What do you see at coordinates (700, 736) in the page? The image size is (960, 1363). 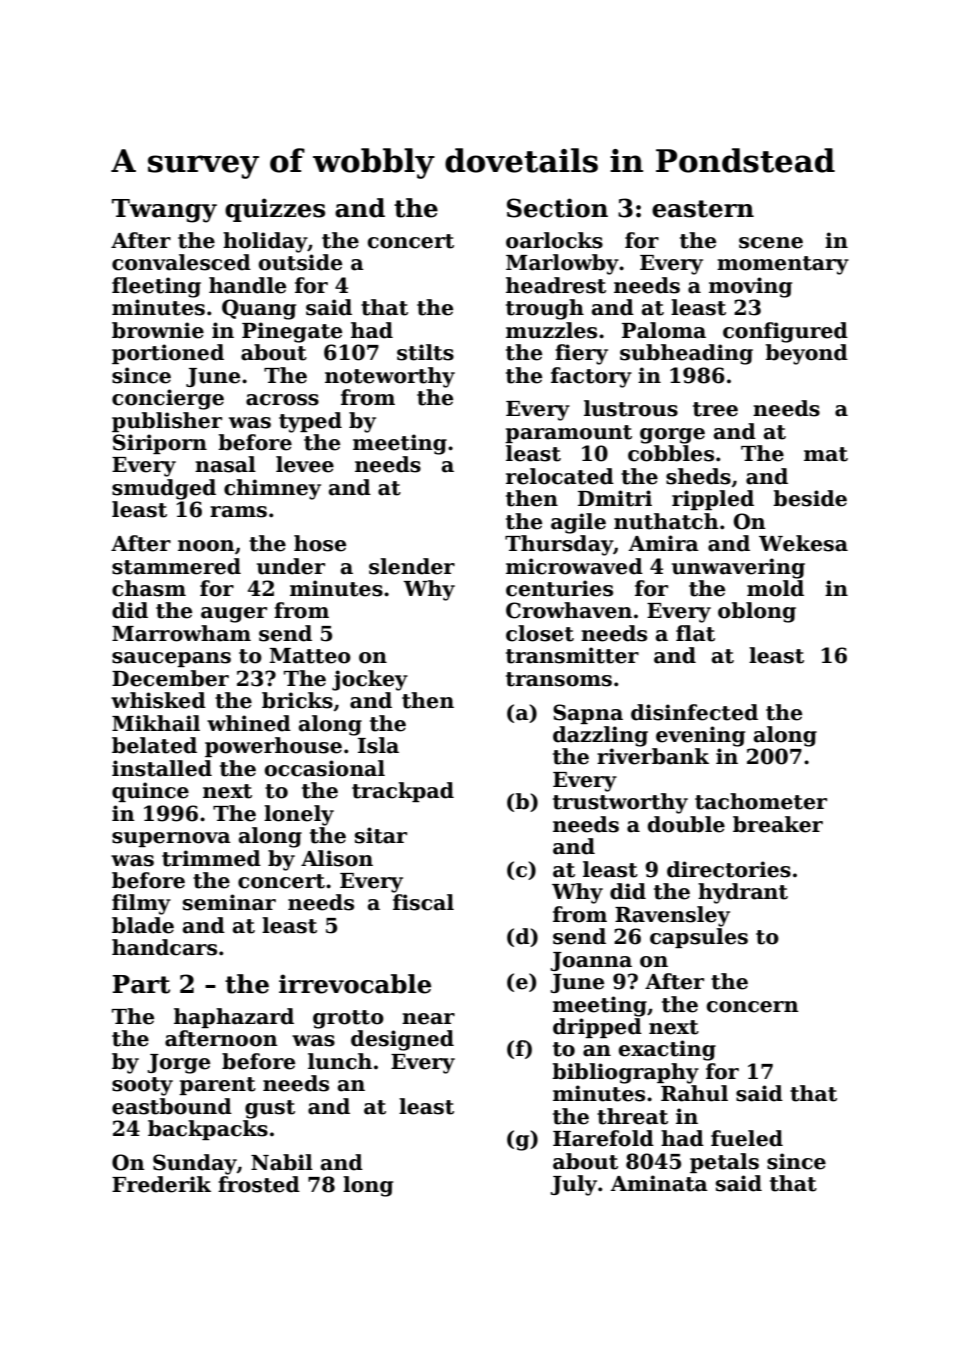 I see `evening` at bounding box center [700, 736].
